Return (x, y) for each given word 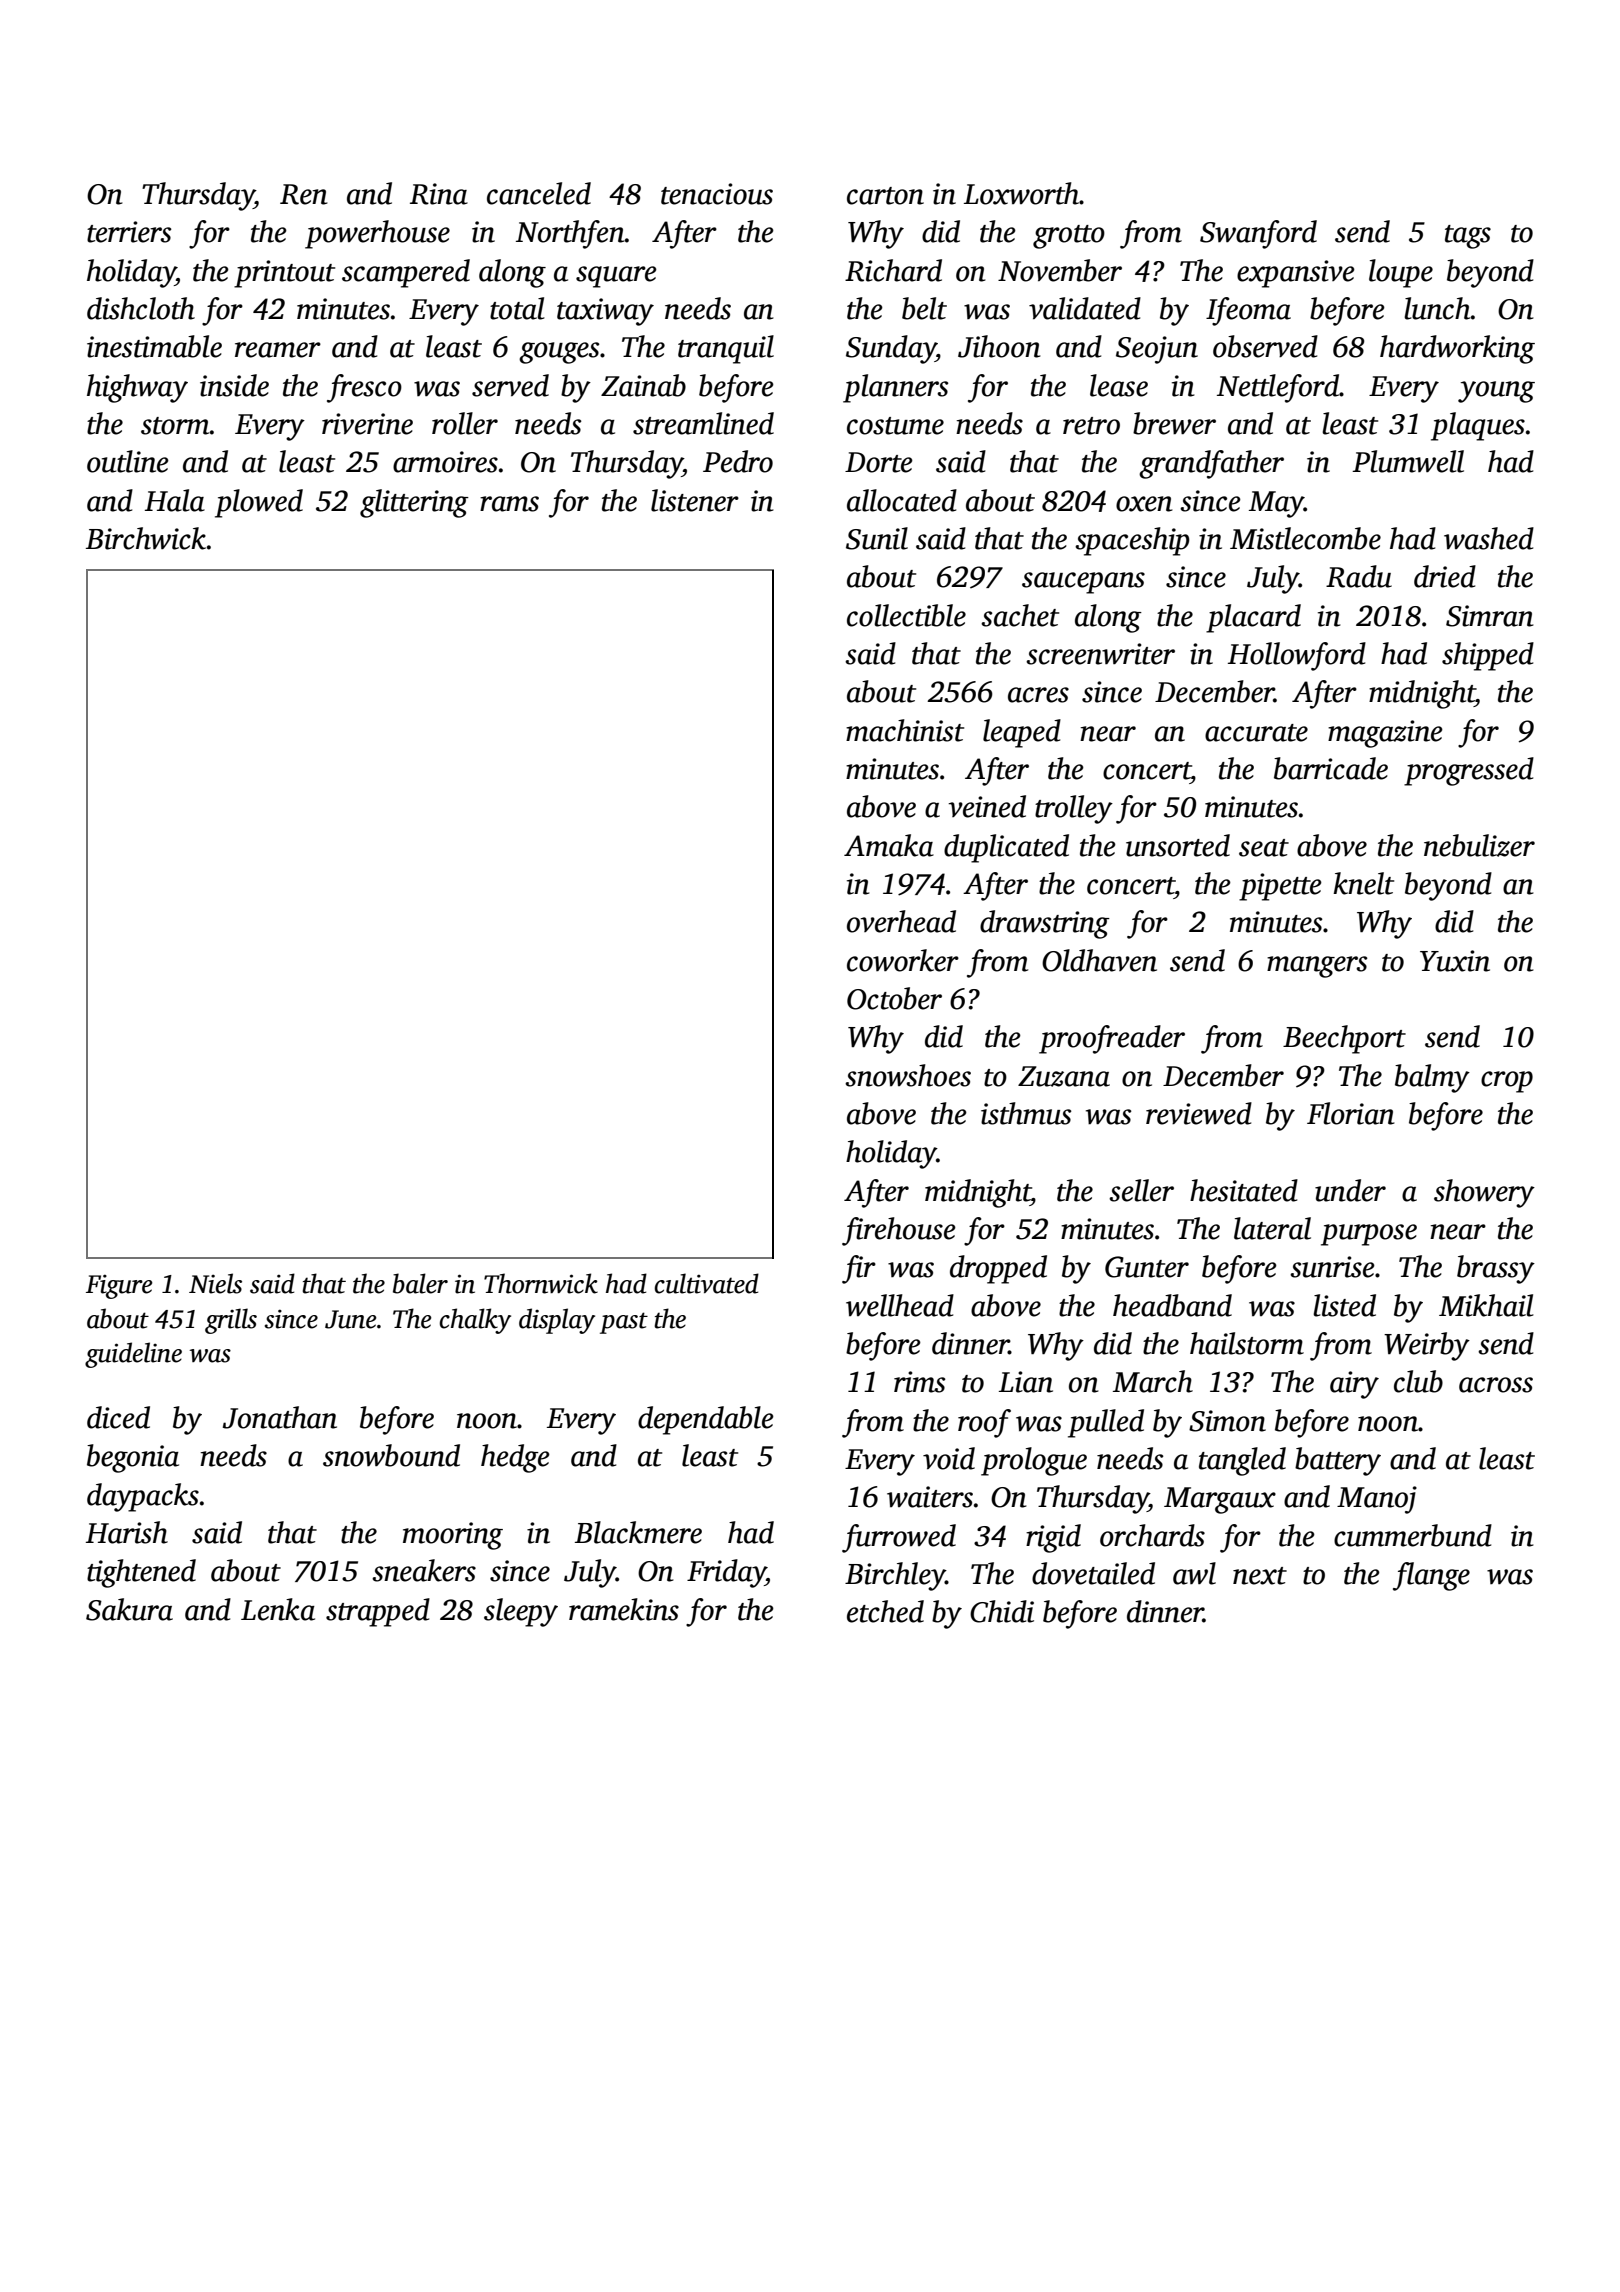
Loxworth (1022, 193)
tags (1468, 237)
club (1418, 1381)
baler (420, 1283)
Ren (303, 194)
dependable (706, 1420)
